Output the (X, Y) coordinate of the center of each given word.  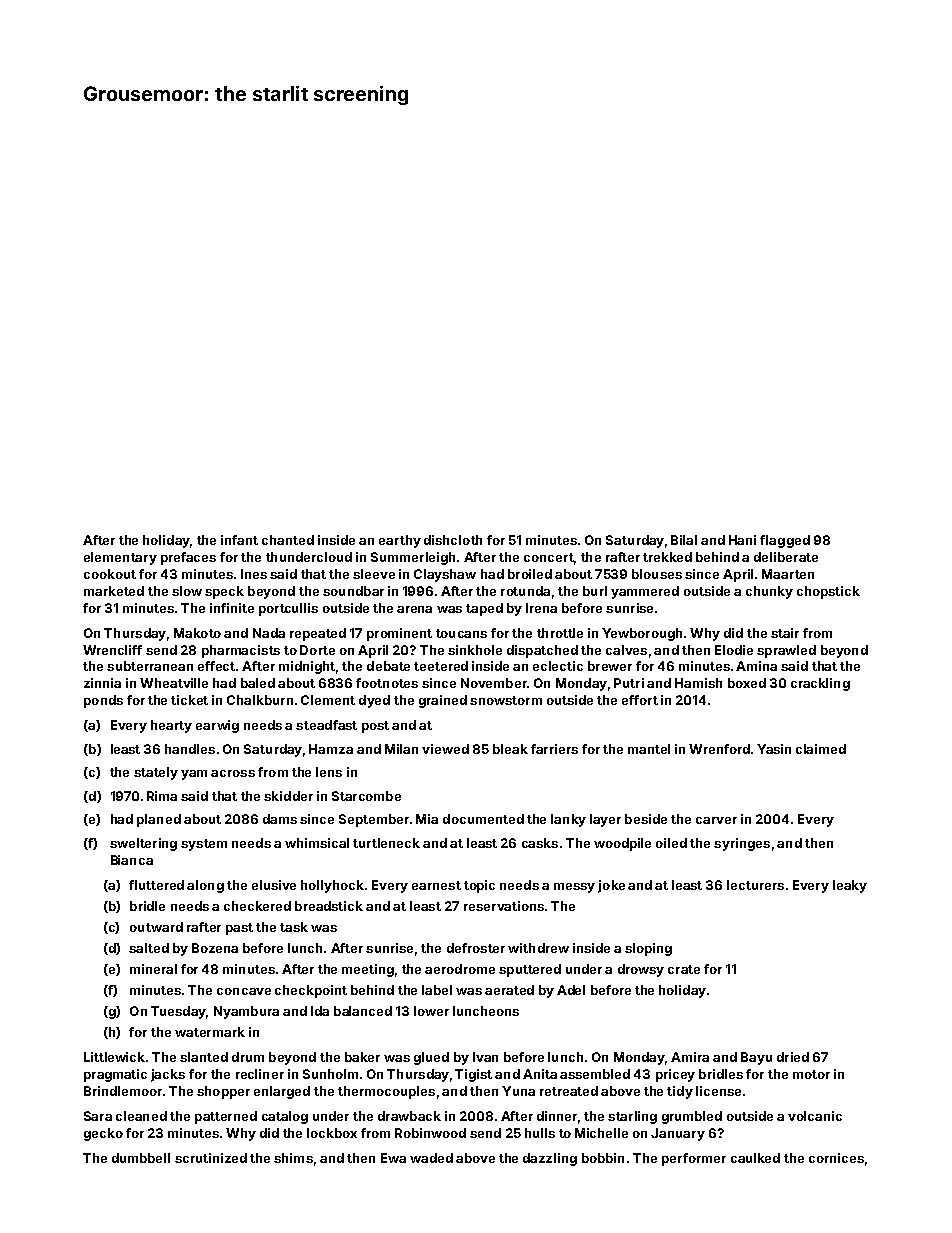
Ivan (485, 1057)
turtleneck (386, 843)
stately (156, 773)
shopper (223, 1092)
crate (684, 969)
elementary (120, 558)
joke (611, 886)
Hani (742, 540)
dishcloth (453, 540)
